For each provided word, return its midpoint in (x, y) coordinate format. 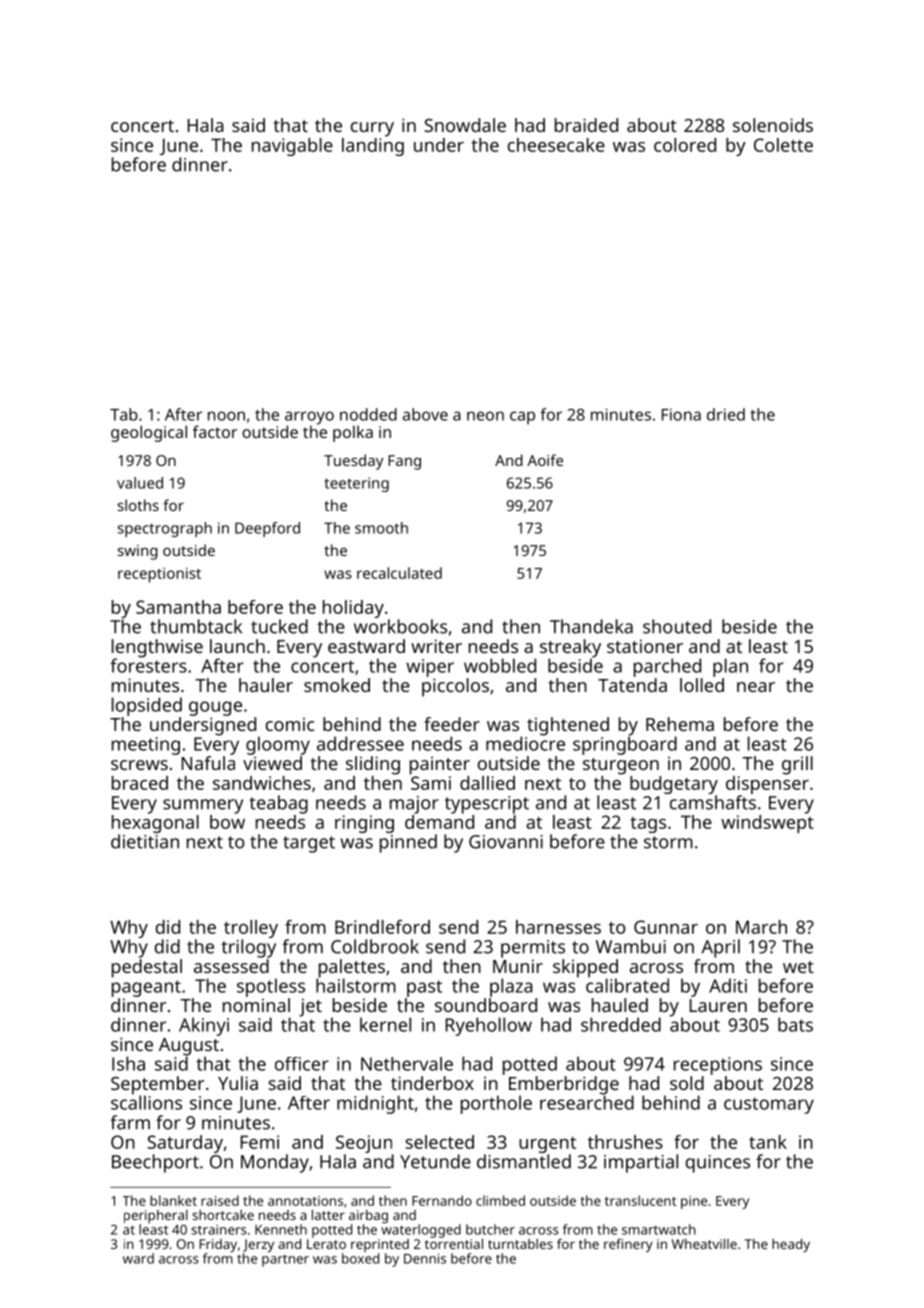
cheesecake (556, 145)
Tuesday (353, 462)
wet (798, 967)
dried (726, 414)
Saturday (185, 1144)
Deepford (267, 529)
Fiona (681, 414)
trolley (251, 929)
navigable (292, 147)
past (424, 988)
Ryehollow (489, 1026)
